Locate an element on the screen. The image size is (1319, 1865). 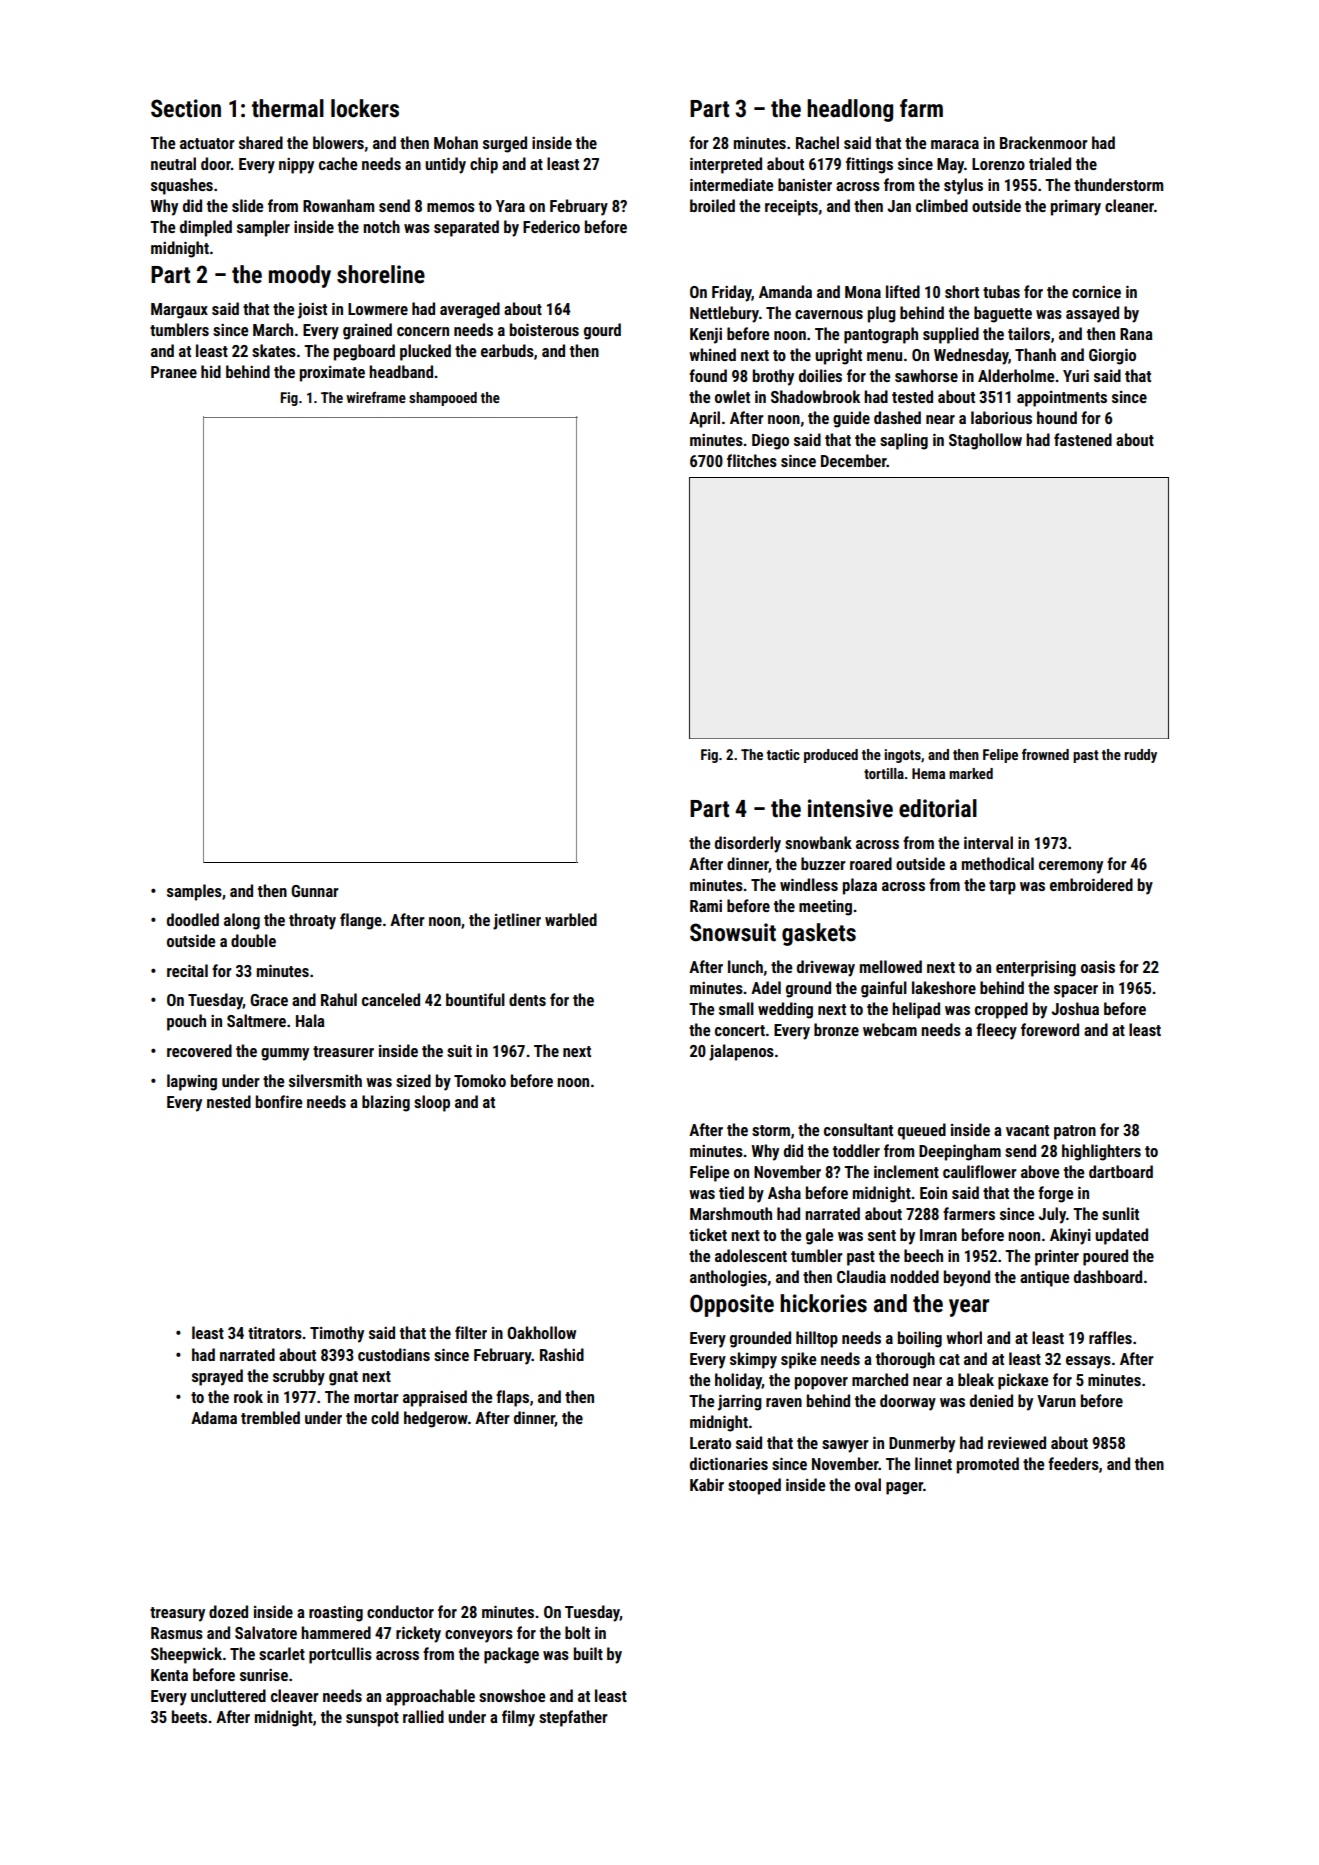
scrubby is located at coordinates (299, 1377).
